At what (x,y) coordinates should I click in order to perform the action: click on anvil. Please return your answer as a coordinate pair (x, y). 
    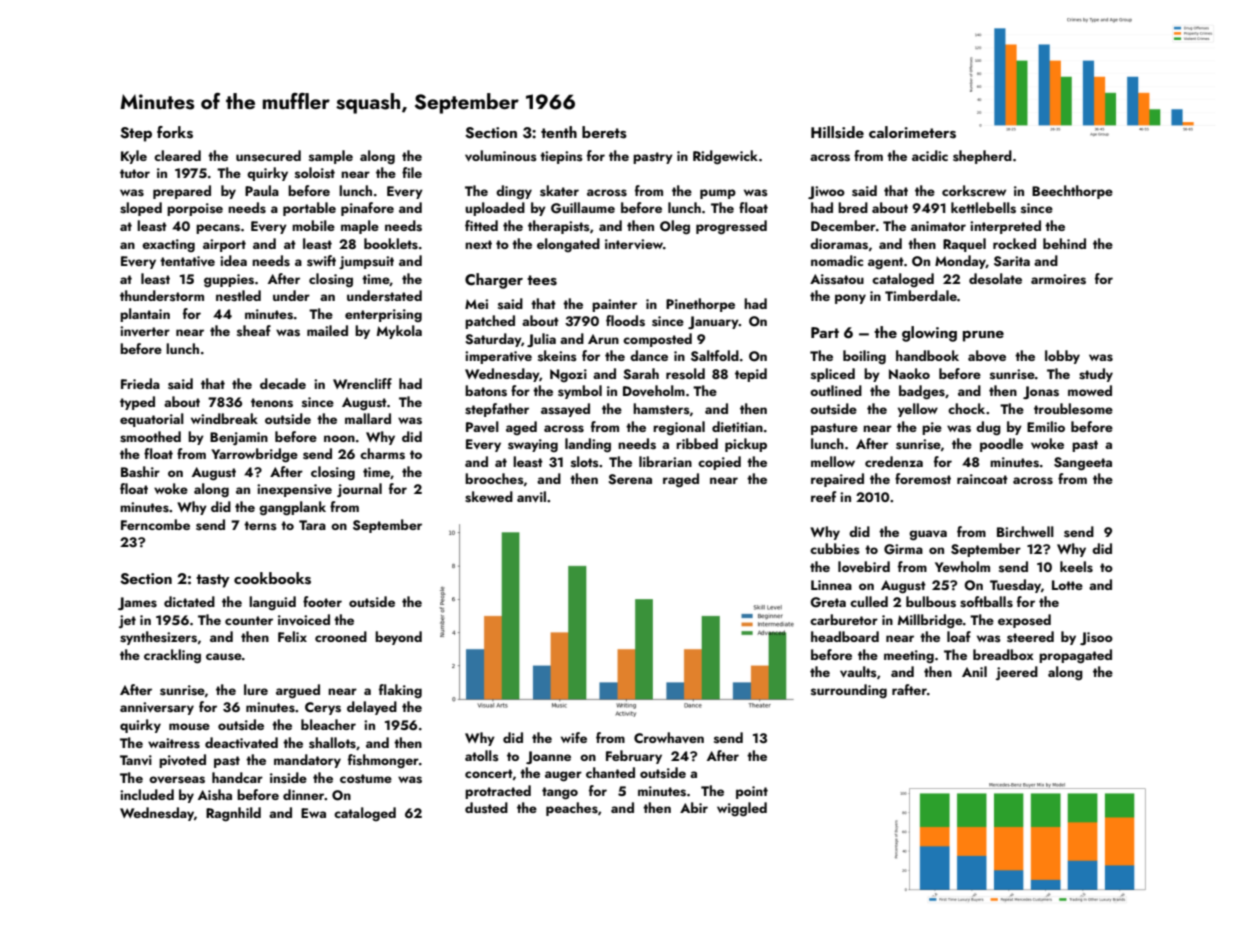
    Looking at the image, I should click on (531, 497).
